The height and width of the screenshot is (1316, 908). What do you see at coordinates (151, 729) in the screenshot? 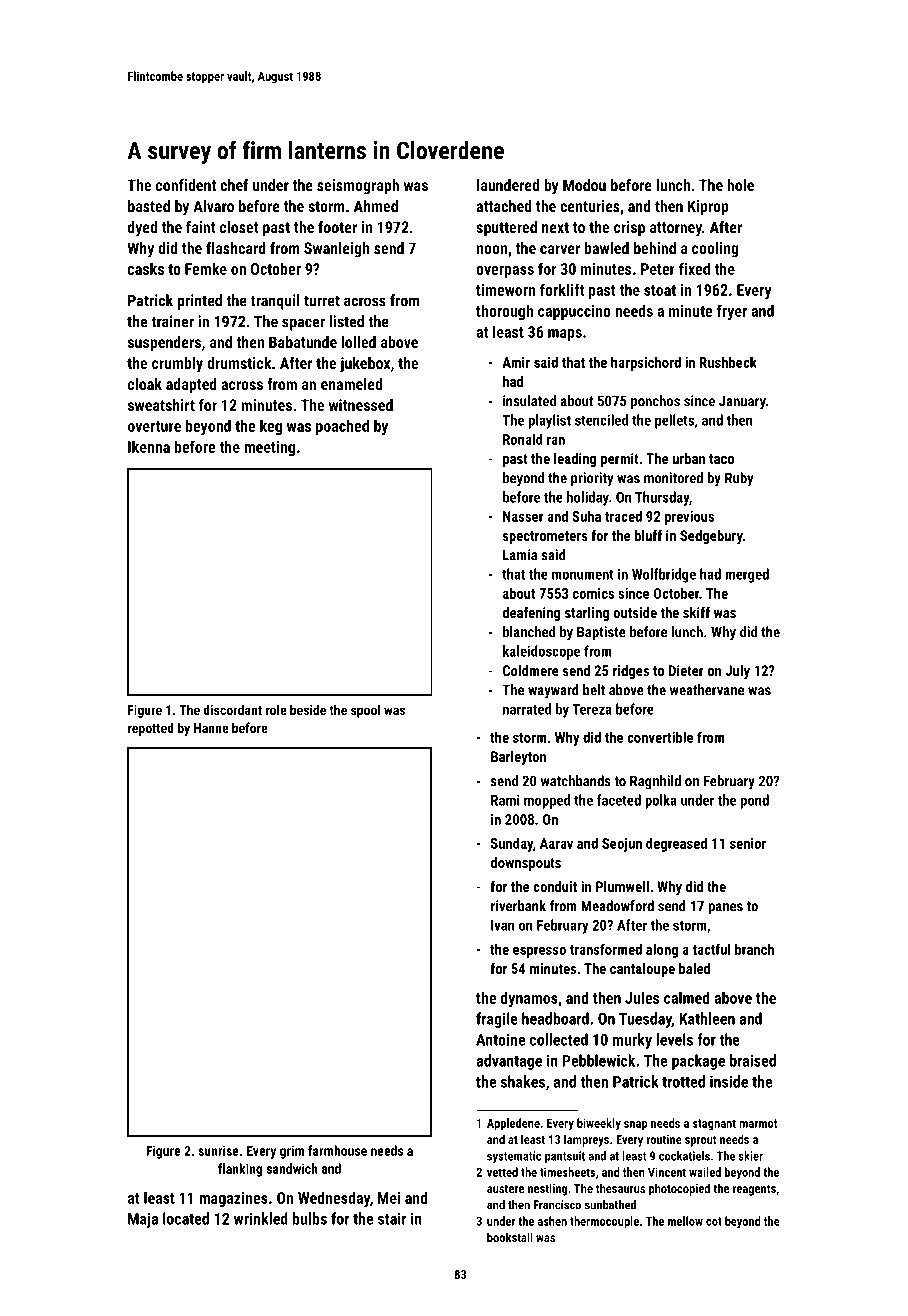
I see `repotted` at bounding box center [151, 729].
